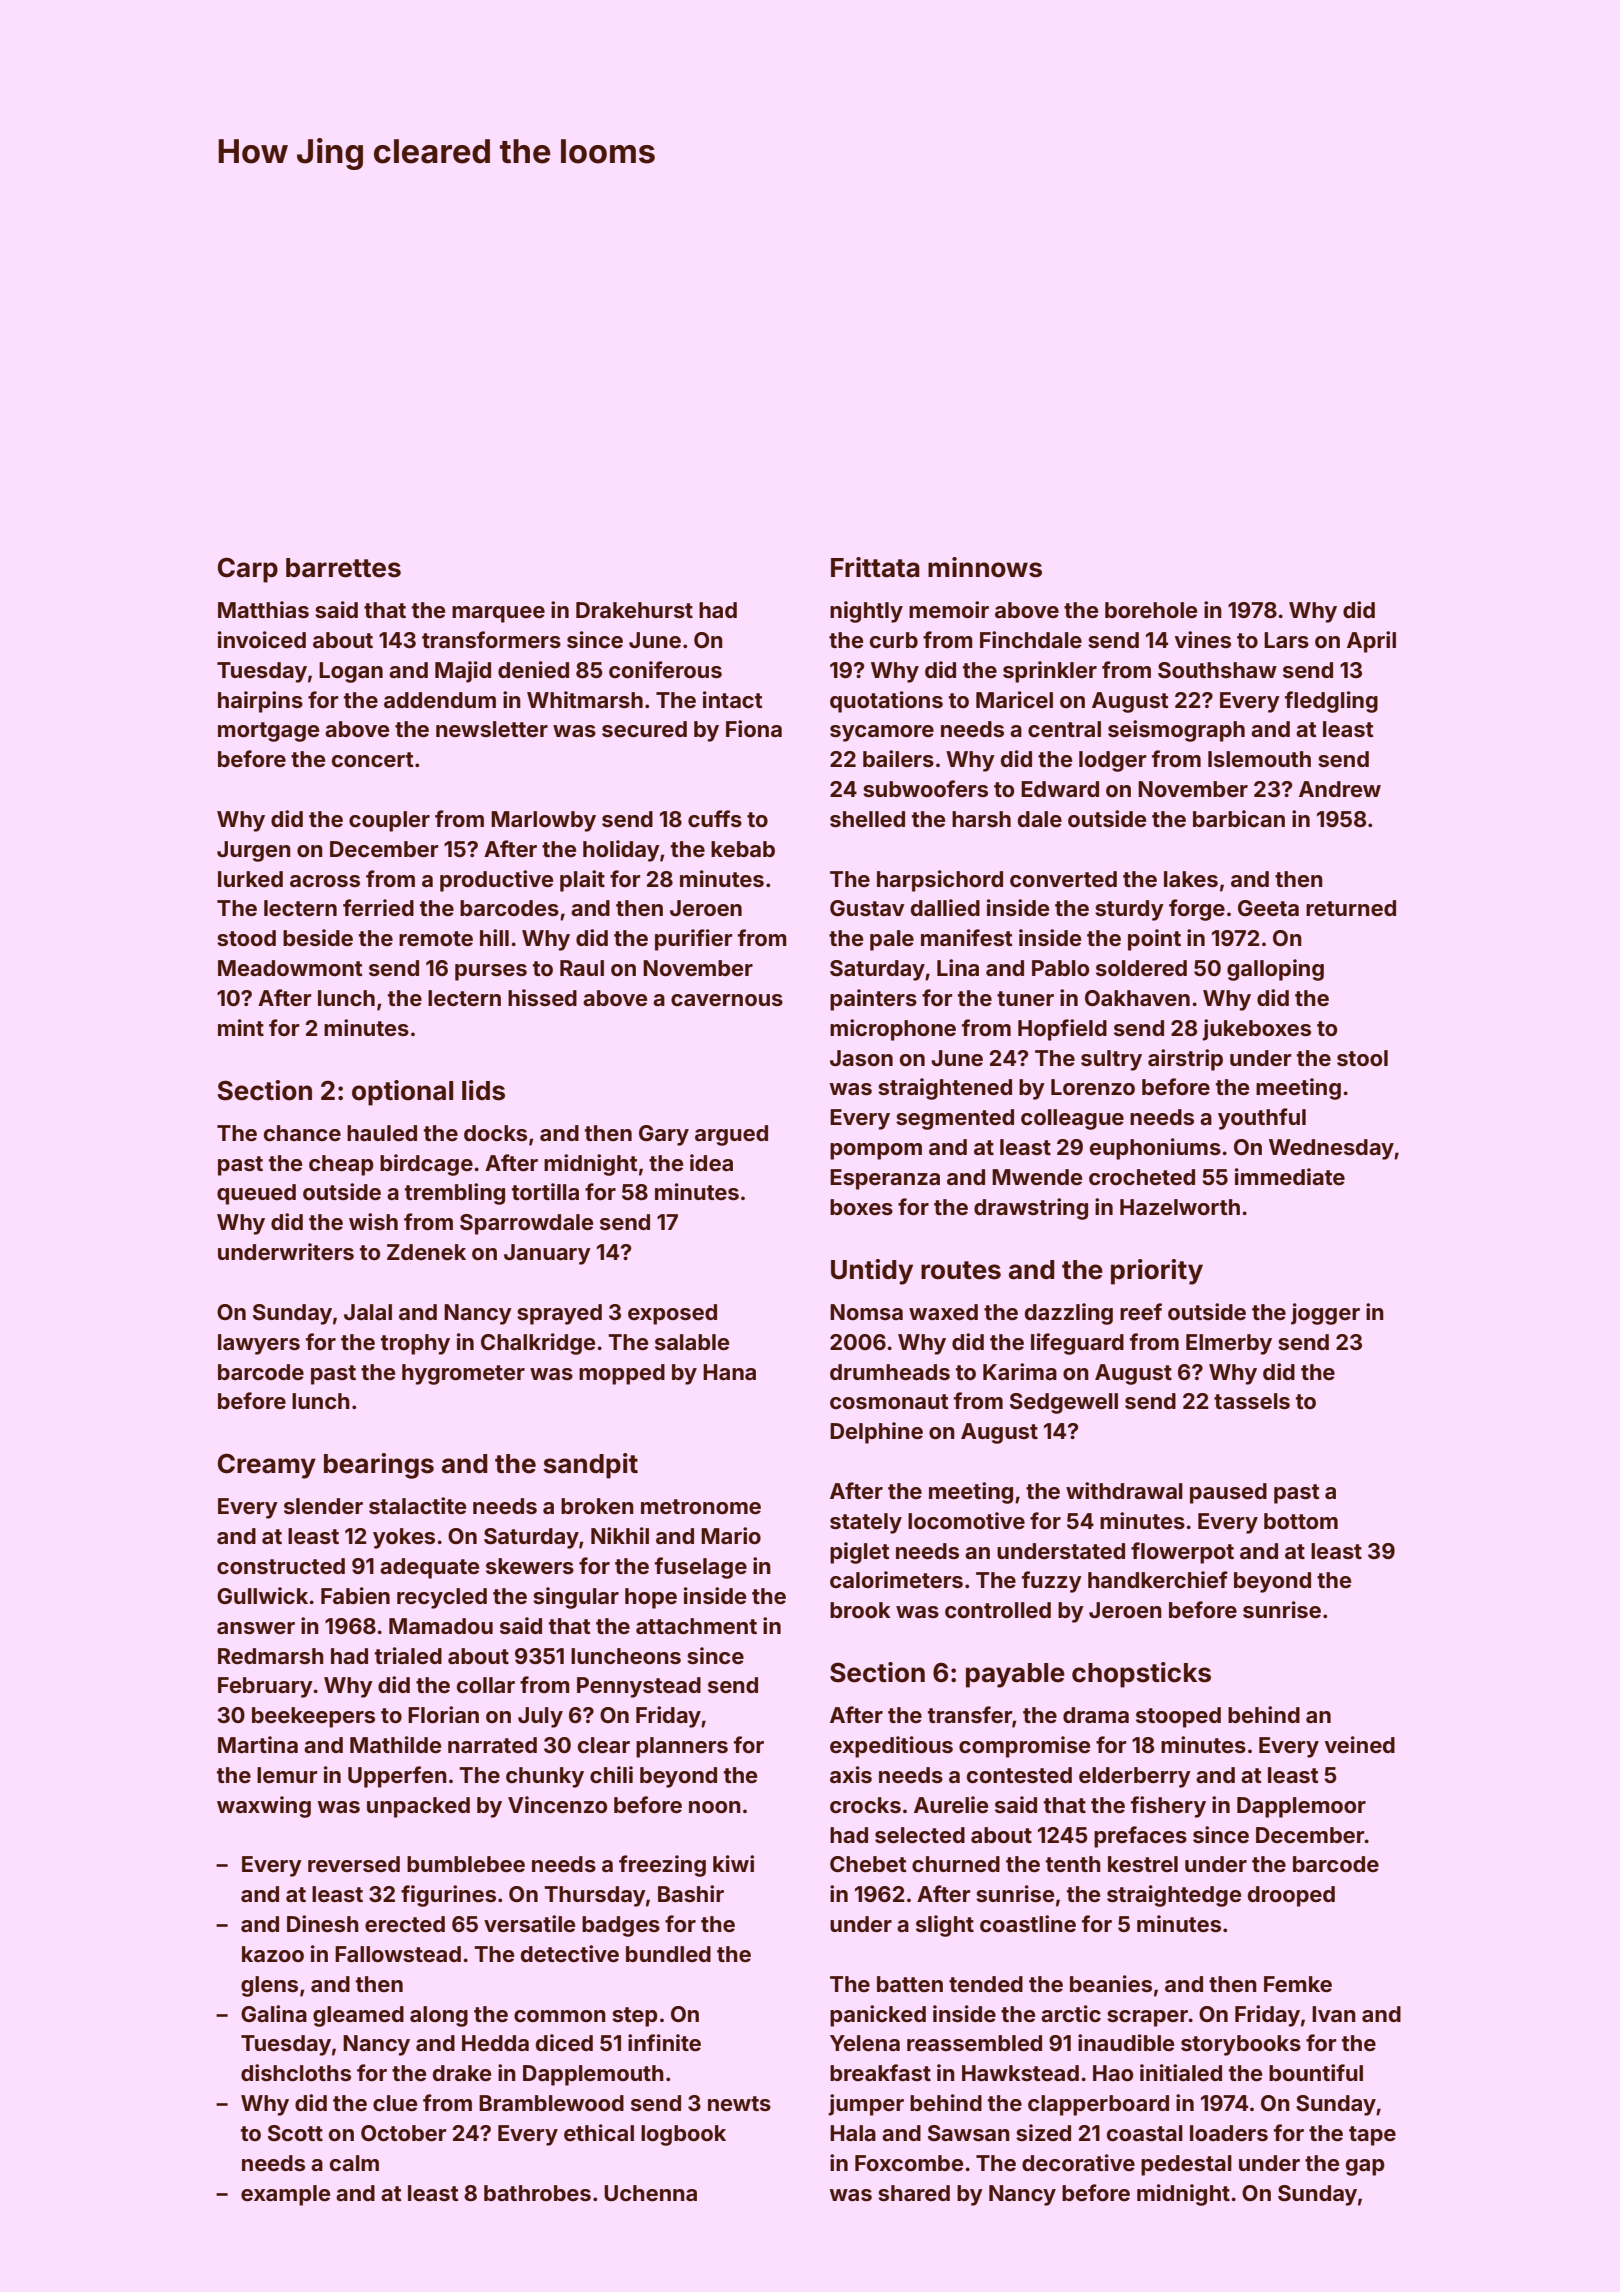 The height and width of the document is (2292, 1620). I want to click on tape, so click(1372, 2136).
